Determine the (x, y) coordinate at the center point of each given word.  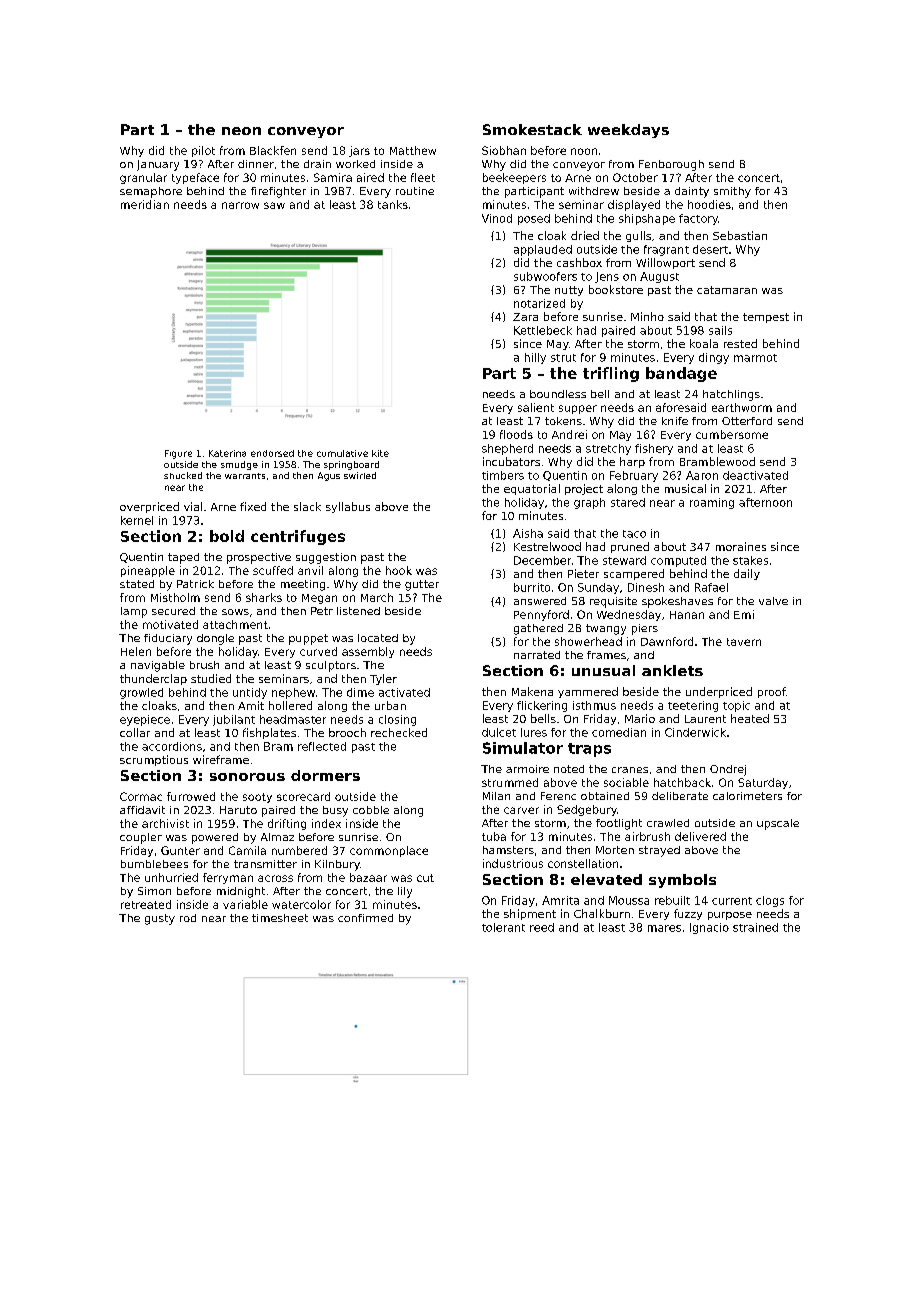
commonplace (389, 851)
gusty (160, 919)
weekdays (628, 131)
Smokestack (532, 129)
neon (241, 131)
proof (772, 692)
